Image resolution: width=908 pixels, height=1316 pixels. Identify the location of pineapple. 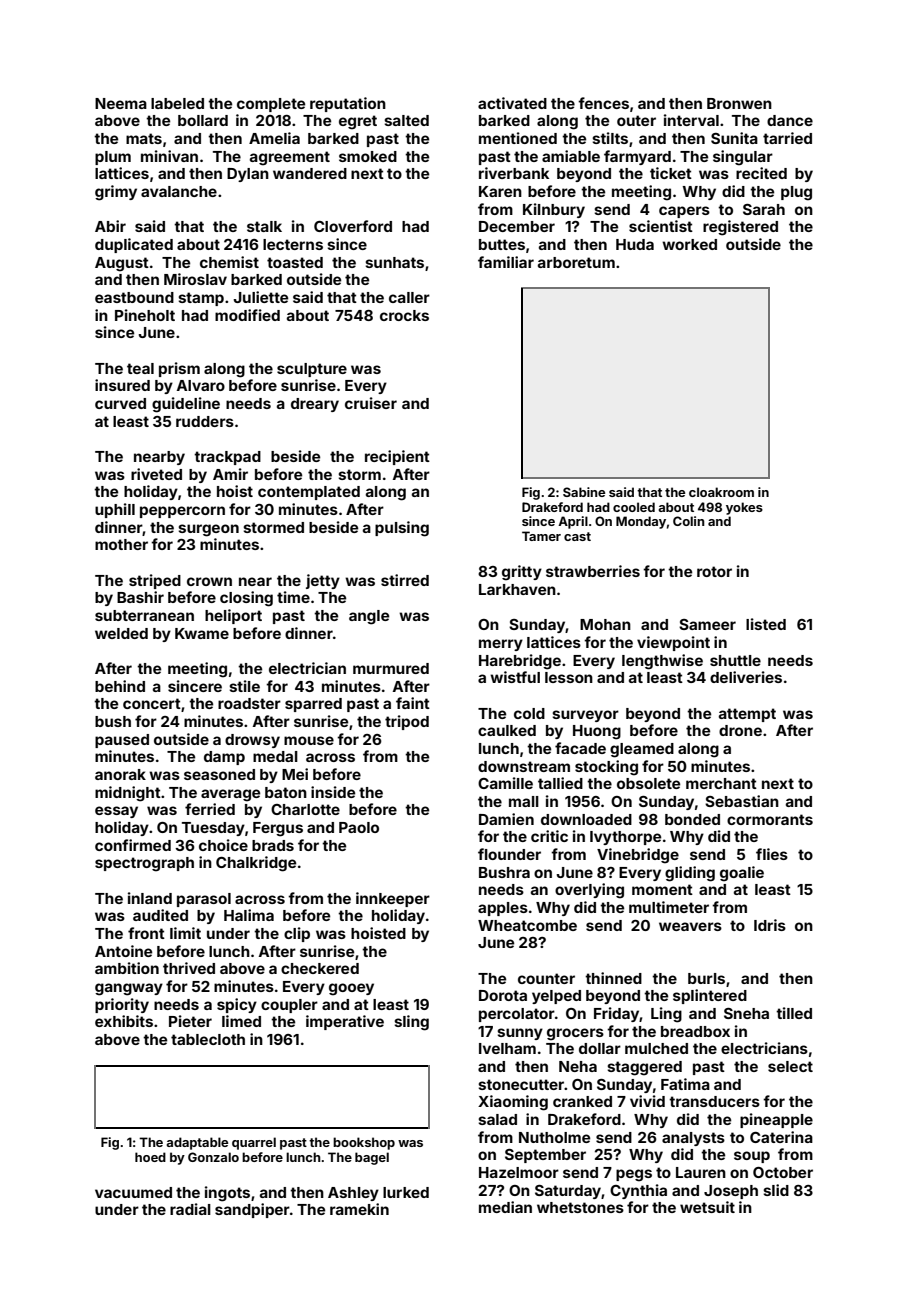
(776, 1120).
